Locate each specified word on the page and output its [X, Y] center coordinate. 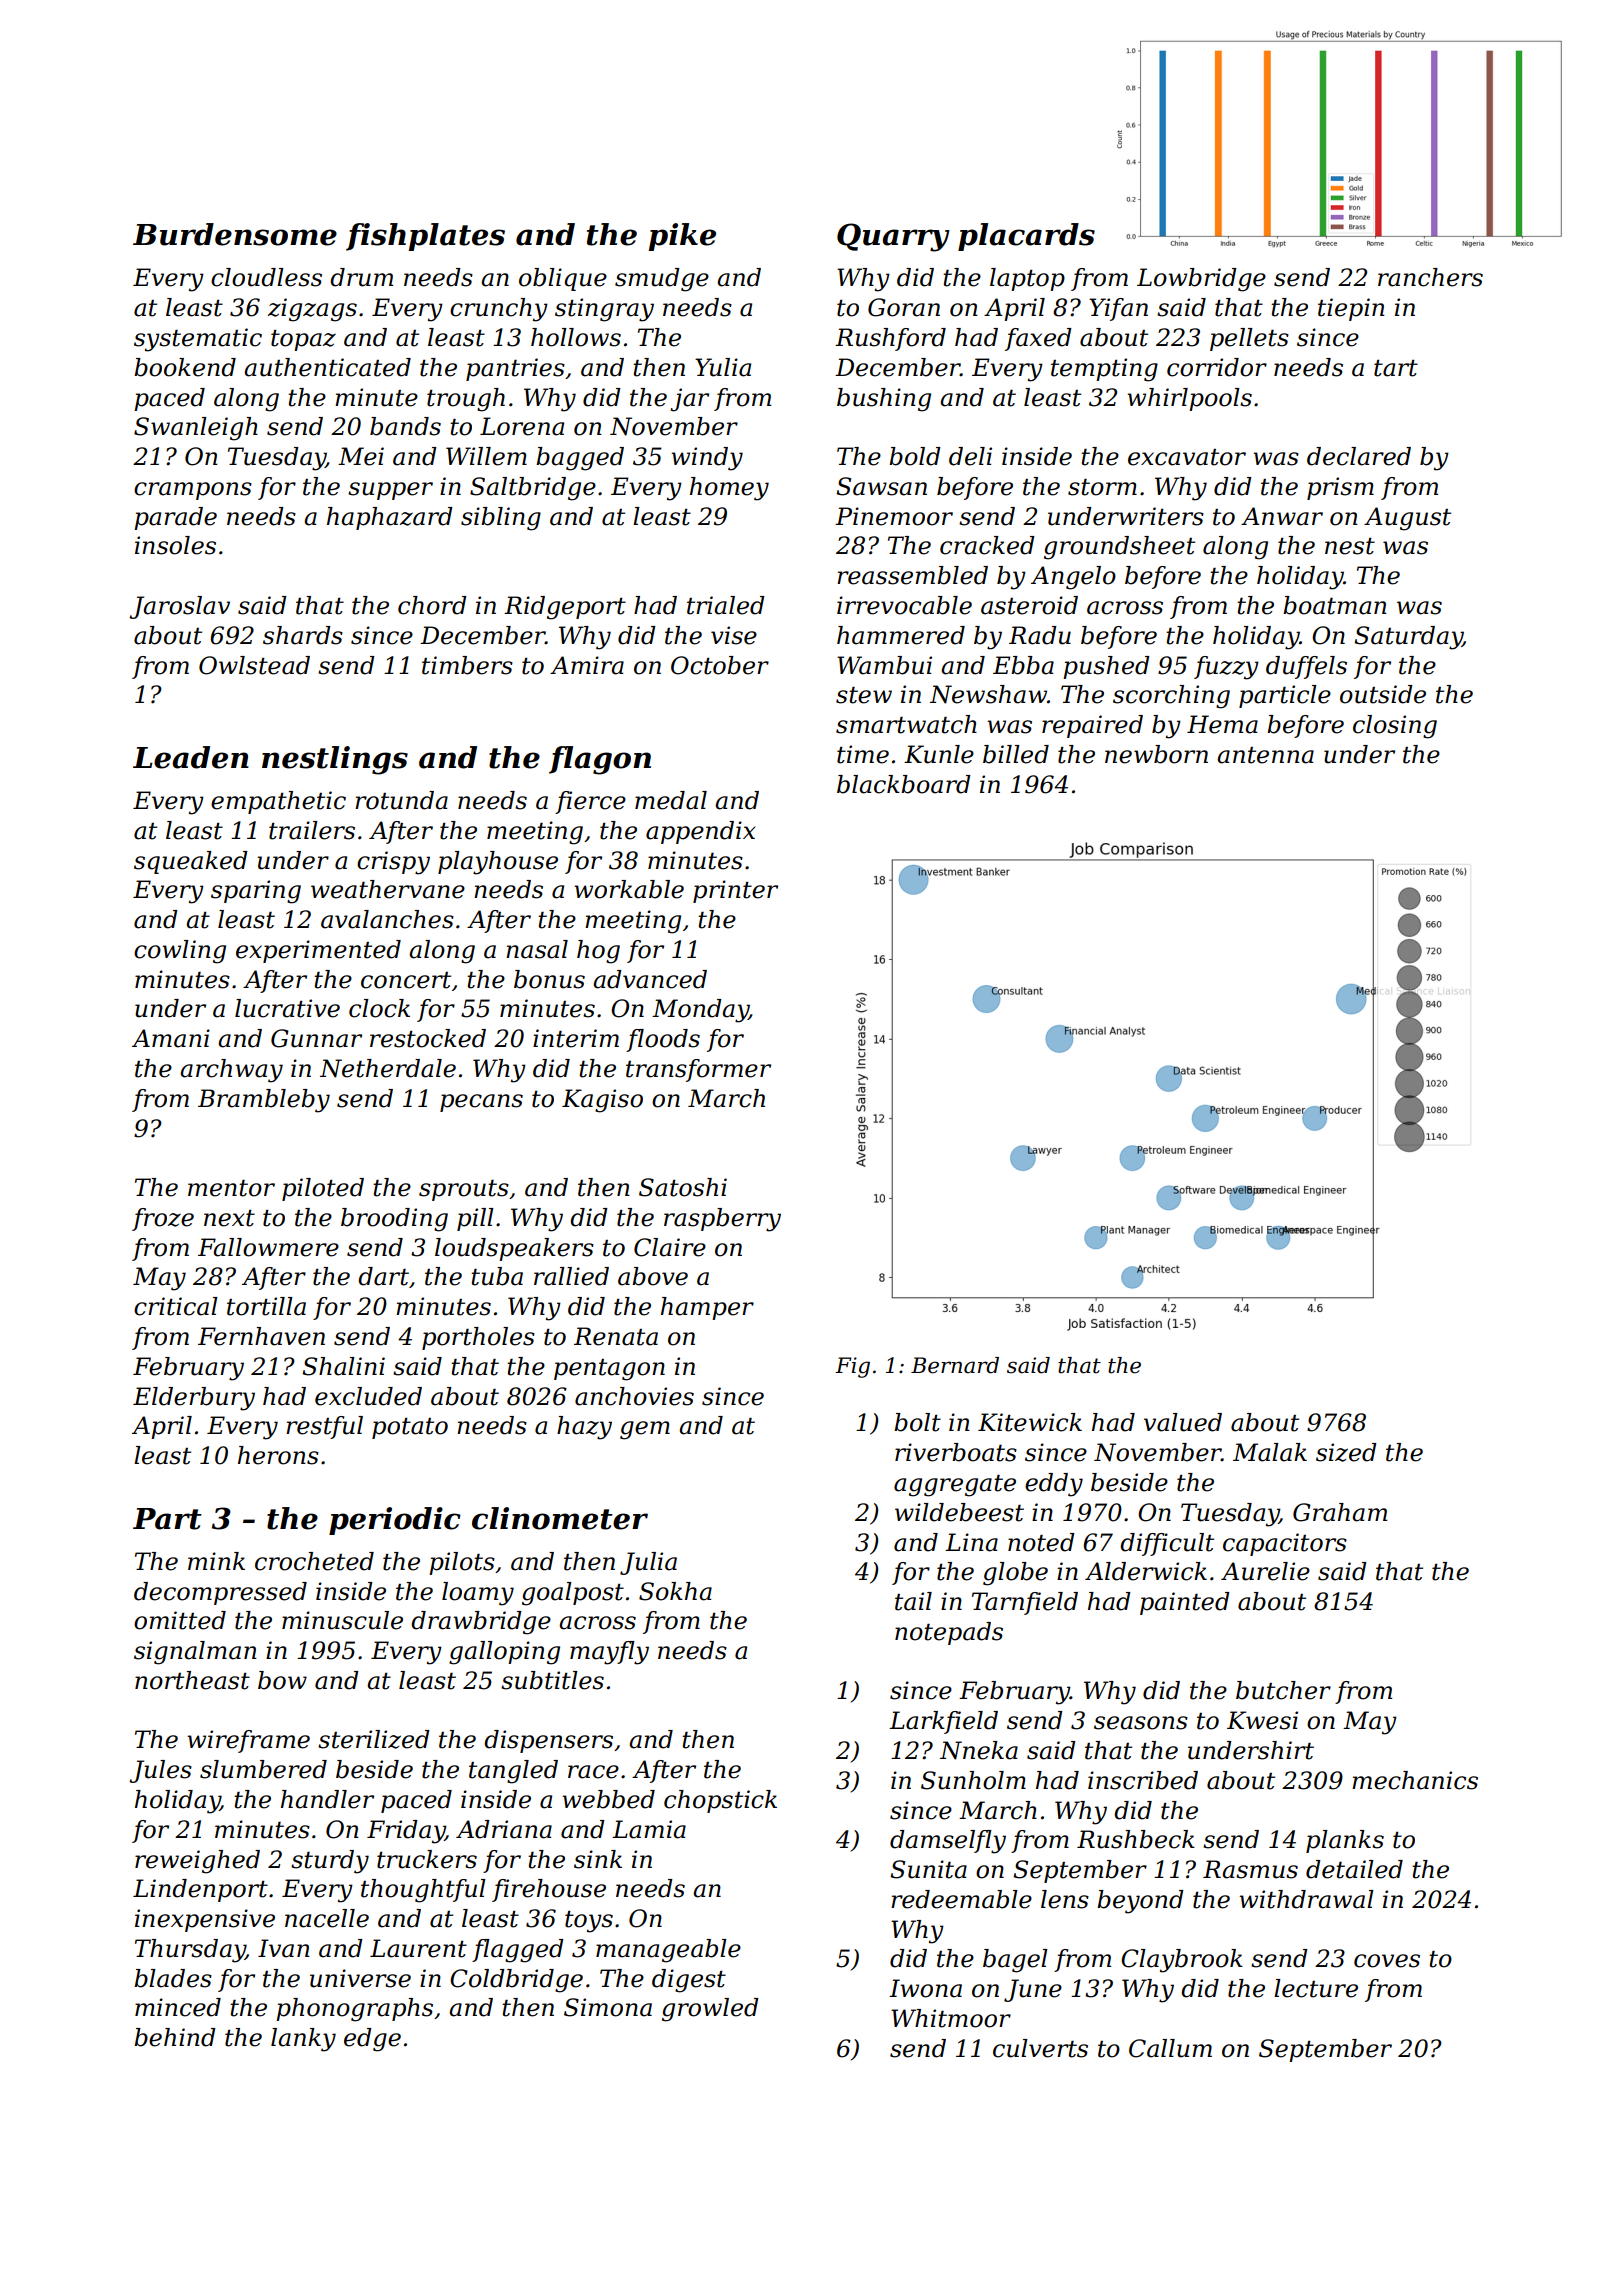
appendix [700, 832]
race [593, 1772]
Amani [171, 1038]
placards [1026, 237]
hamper [707, 1308]
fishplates [425, 237]
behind [175, 2037]
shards [303, 635]
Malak [1270, 1452]
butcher [1283, 1690]
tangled [513, 1772]
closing [1395, 727]
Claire [670, 1247]
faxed [1038, 339]
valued [1183, 1422]
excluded [368, 1396]
